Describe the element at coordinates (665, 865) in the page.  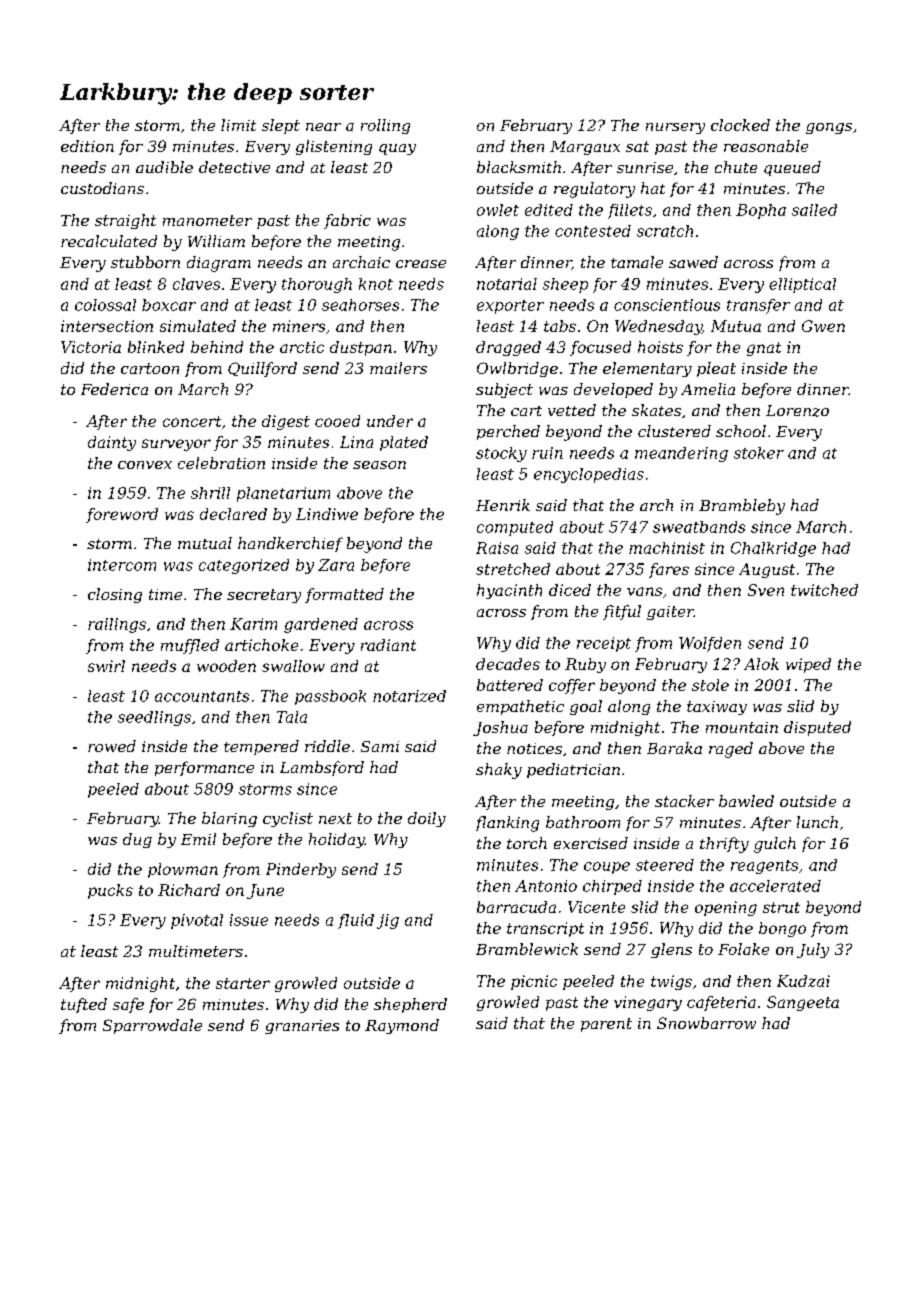
I see `steered` at that location.
